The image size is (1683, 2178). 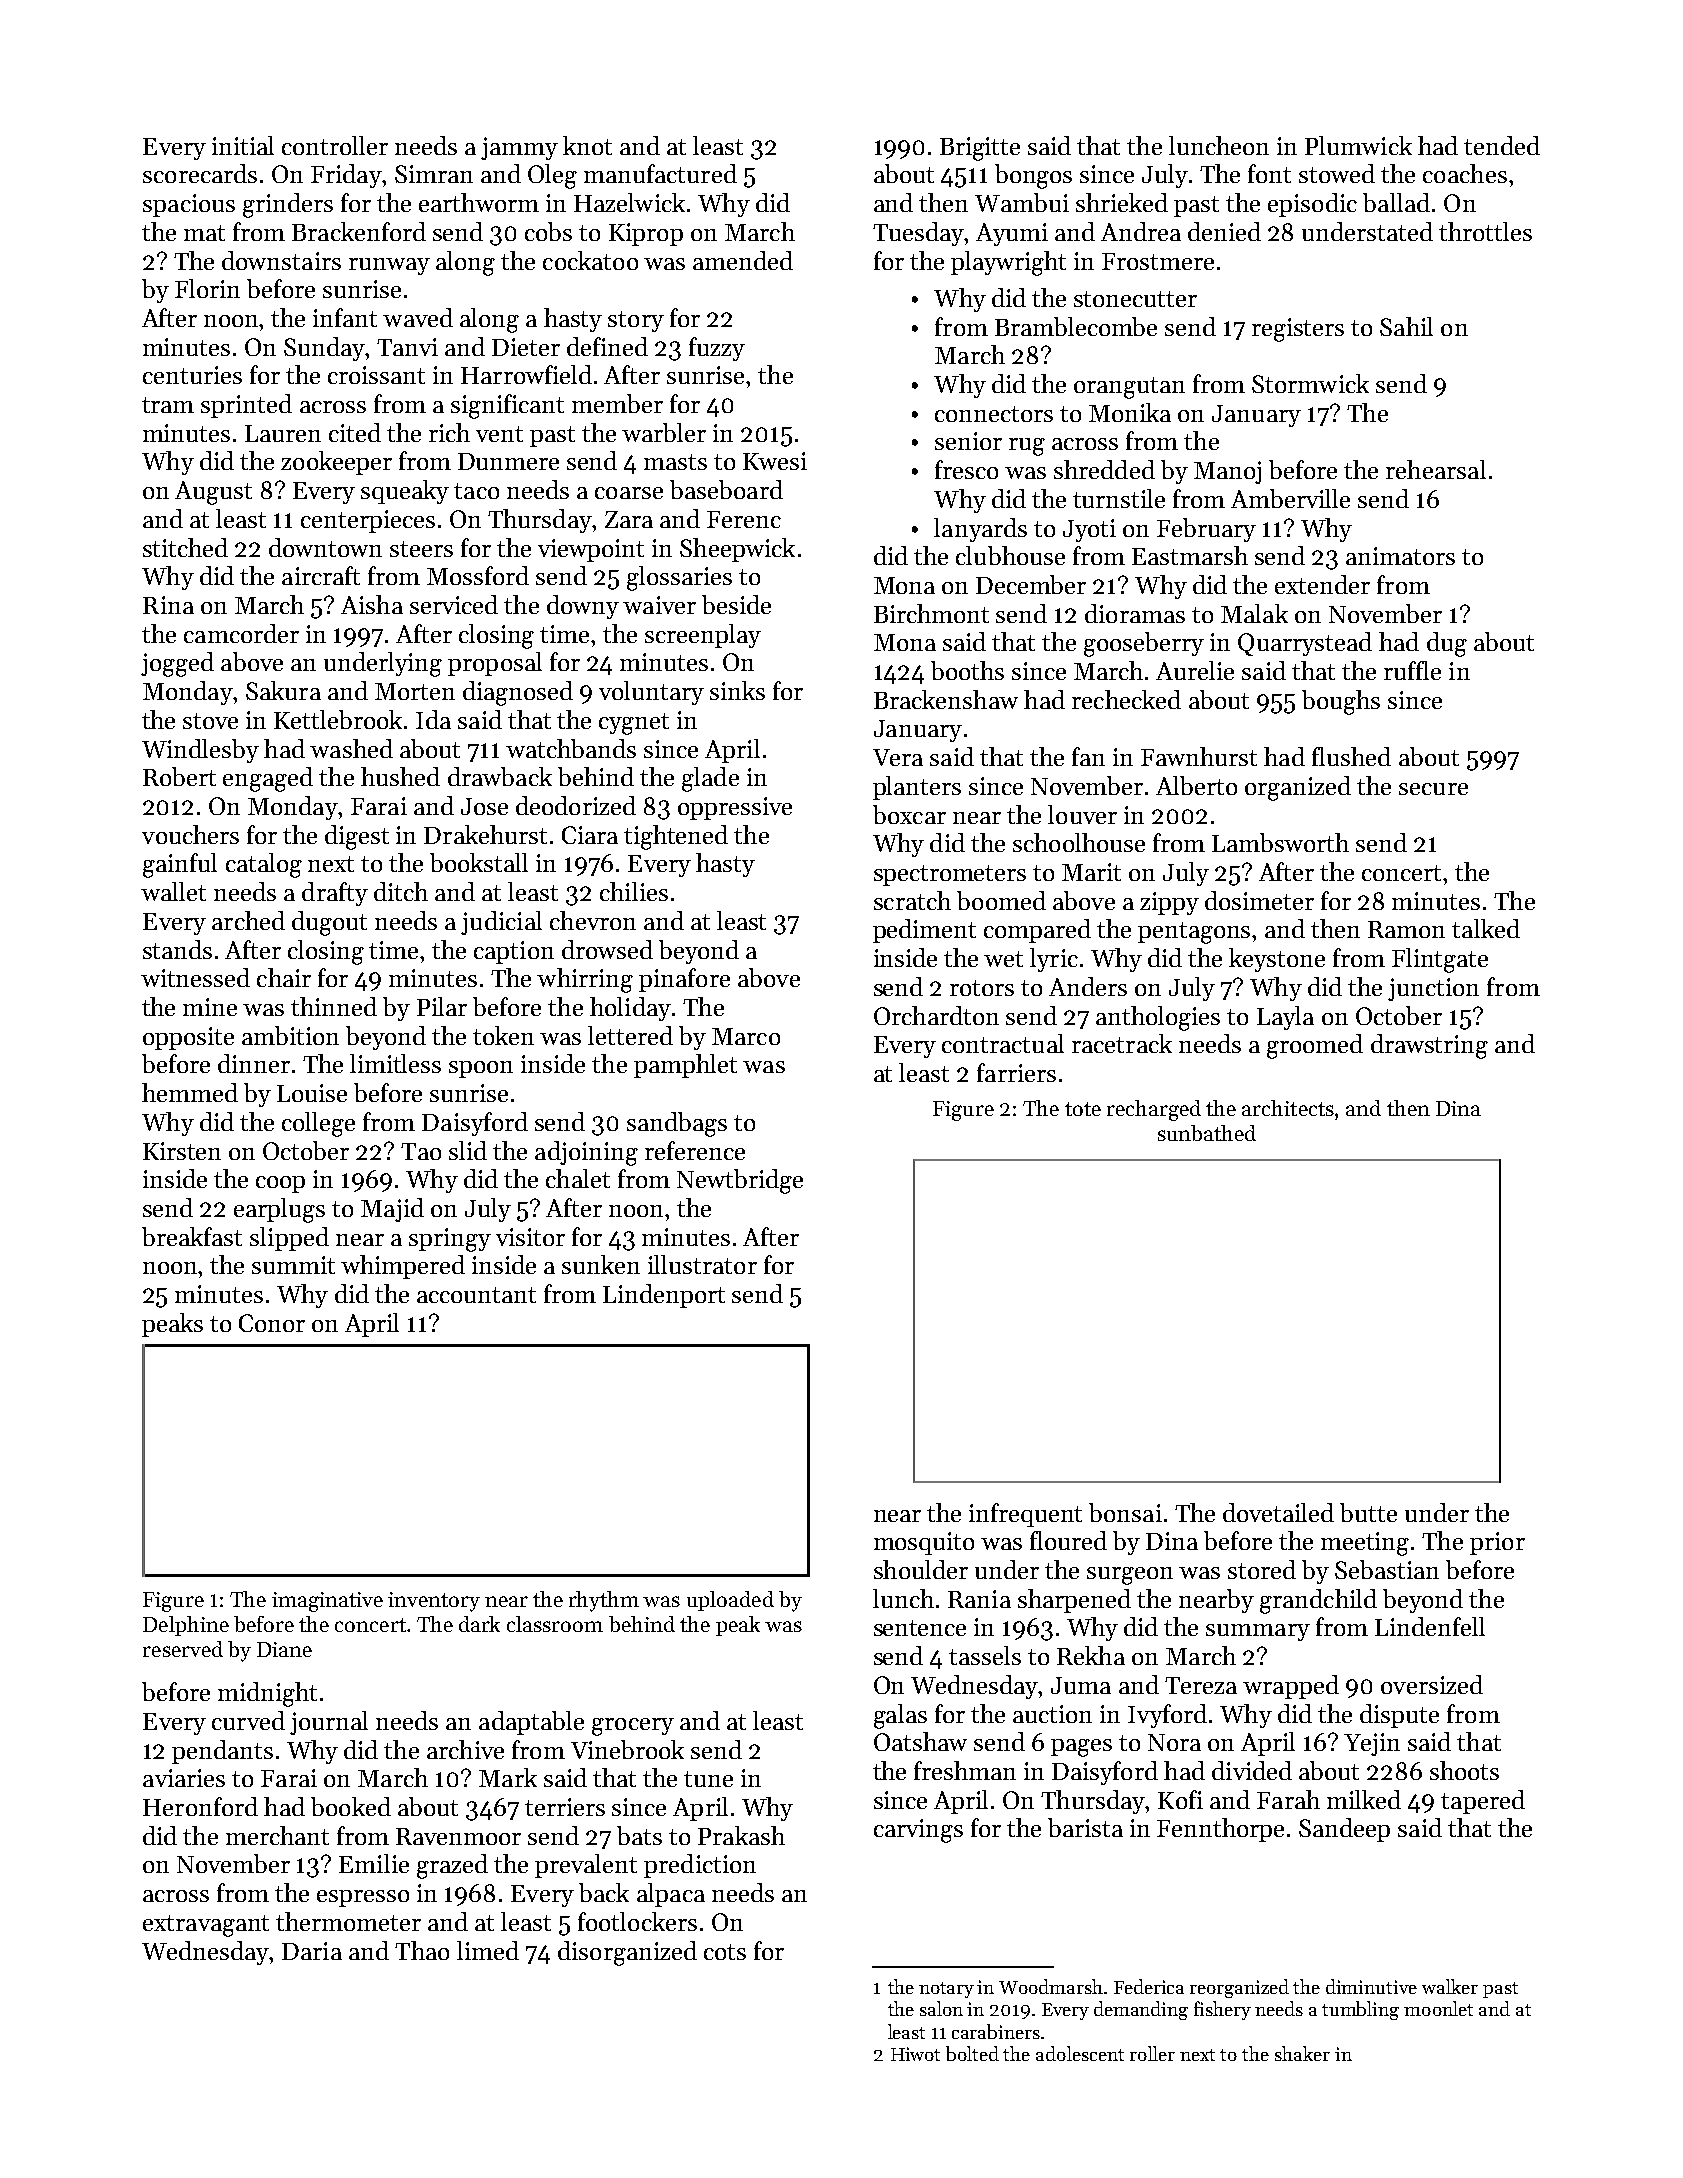 What do you see at coordinates (915, 2054) in the page?
I see `Hiwot` at bounding box center [915, 2054].
